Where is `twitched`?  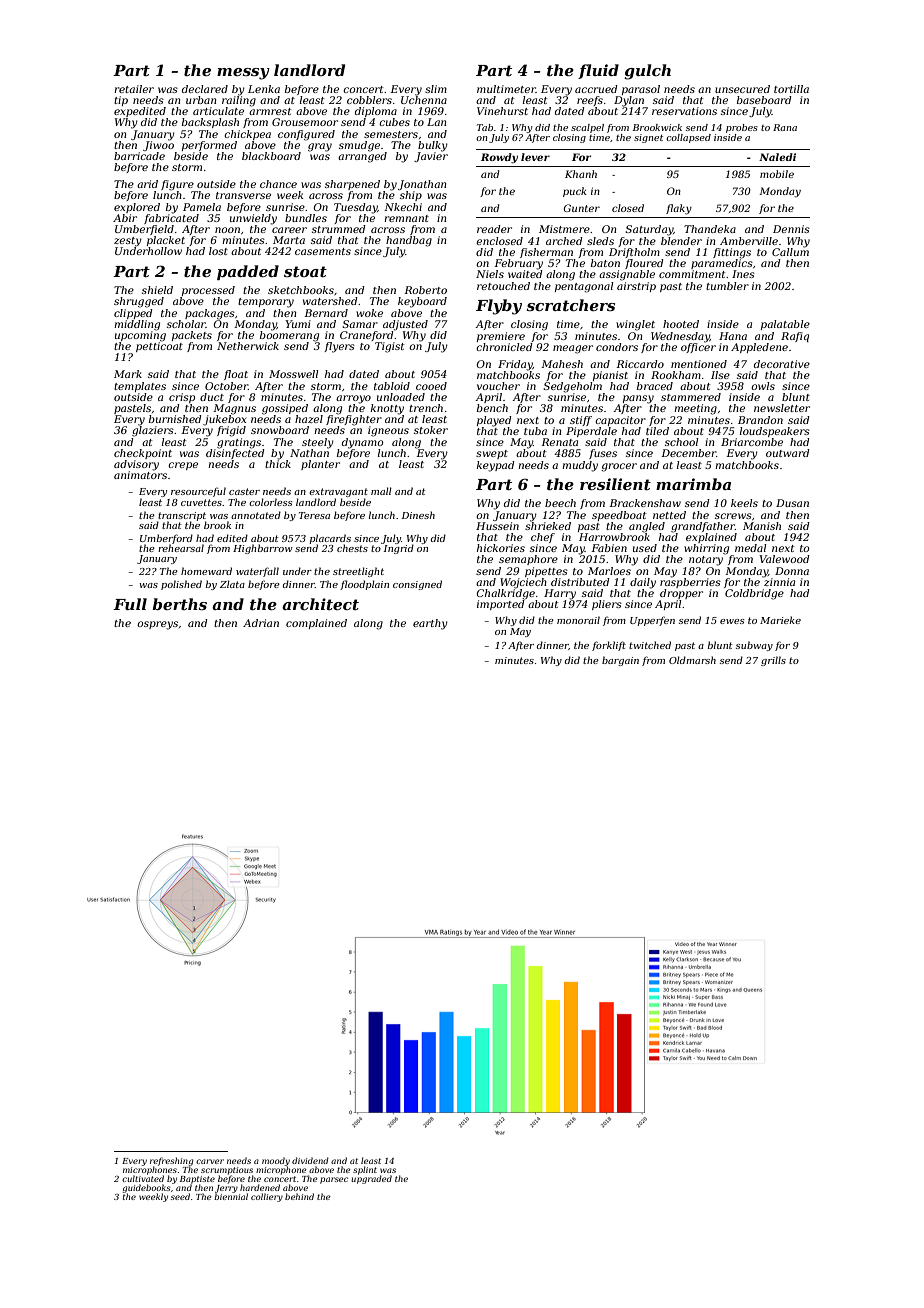
twitched is located at coordinates (650, 645).
